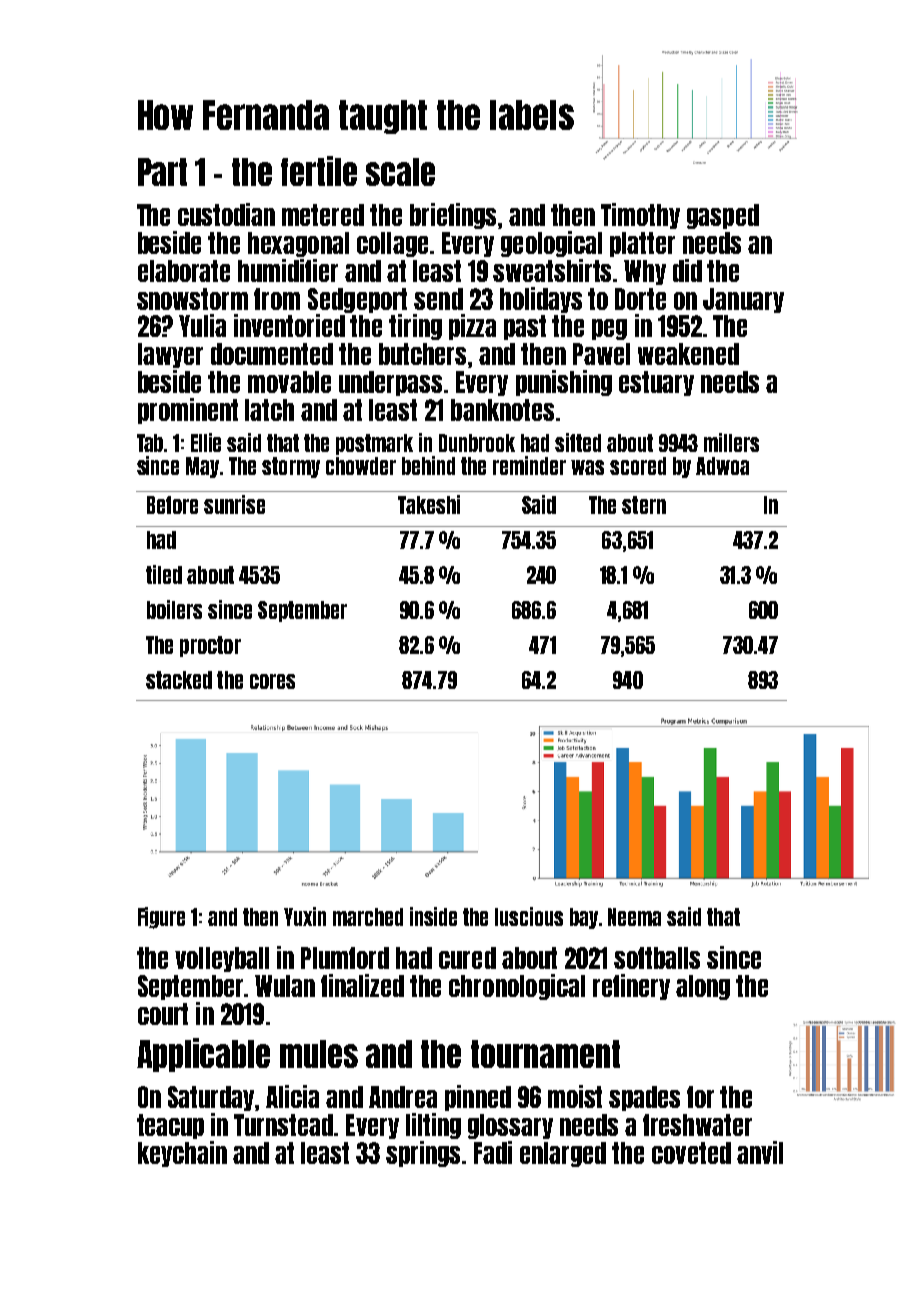 The width and height of the document is (924, 1311). What do you see at coordinates (162, 172) in the document?
I see `Part` at bounding box center [162, 172].
